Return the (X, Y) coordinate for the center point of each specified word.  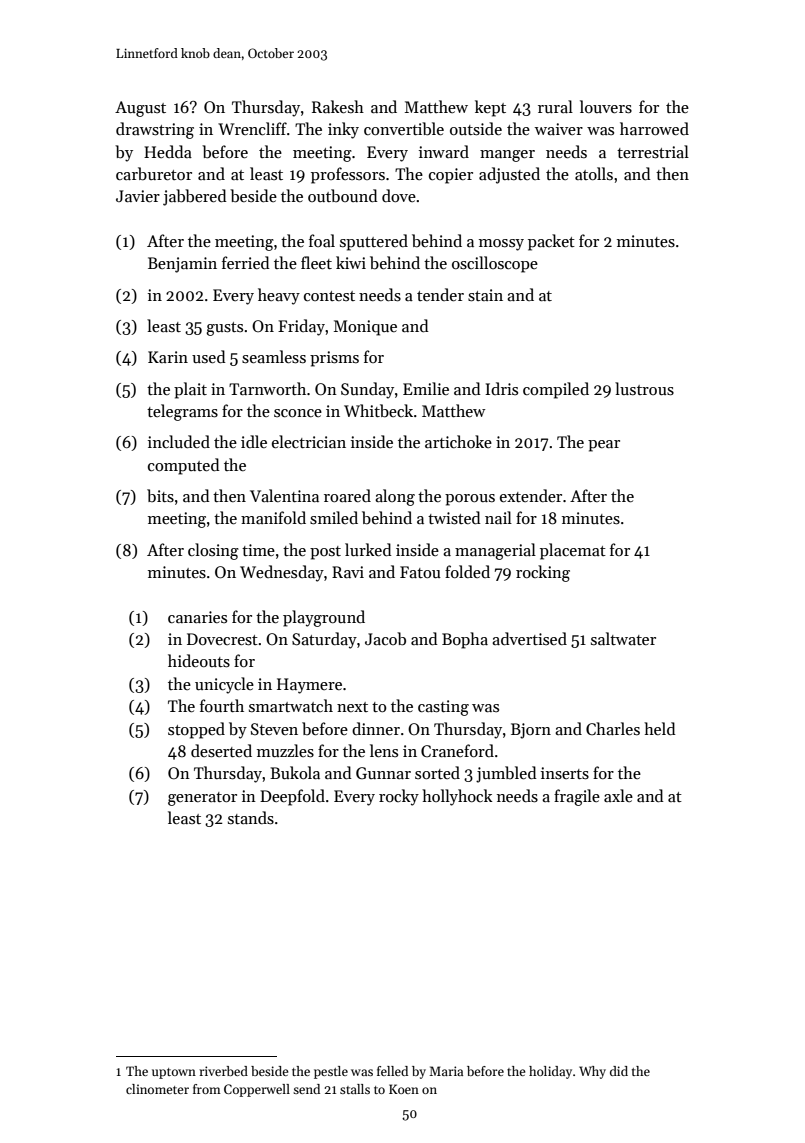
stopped (196, 730)
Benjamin (182, 265)
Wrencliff (252, 128)
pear (604, 446)
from (207, 1089)
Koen (404, 1089)
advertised (529, 638)
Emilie (426, 388)
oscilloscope (495, 264)
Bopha (465, 640)
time (258, 550)
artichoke (458, 441)
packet (551, 242)
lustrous (644, 389)
